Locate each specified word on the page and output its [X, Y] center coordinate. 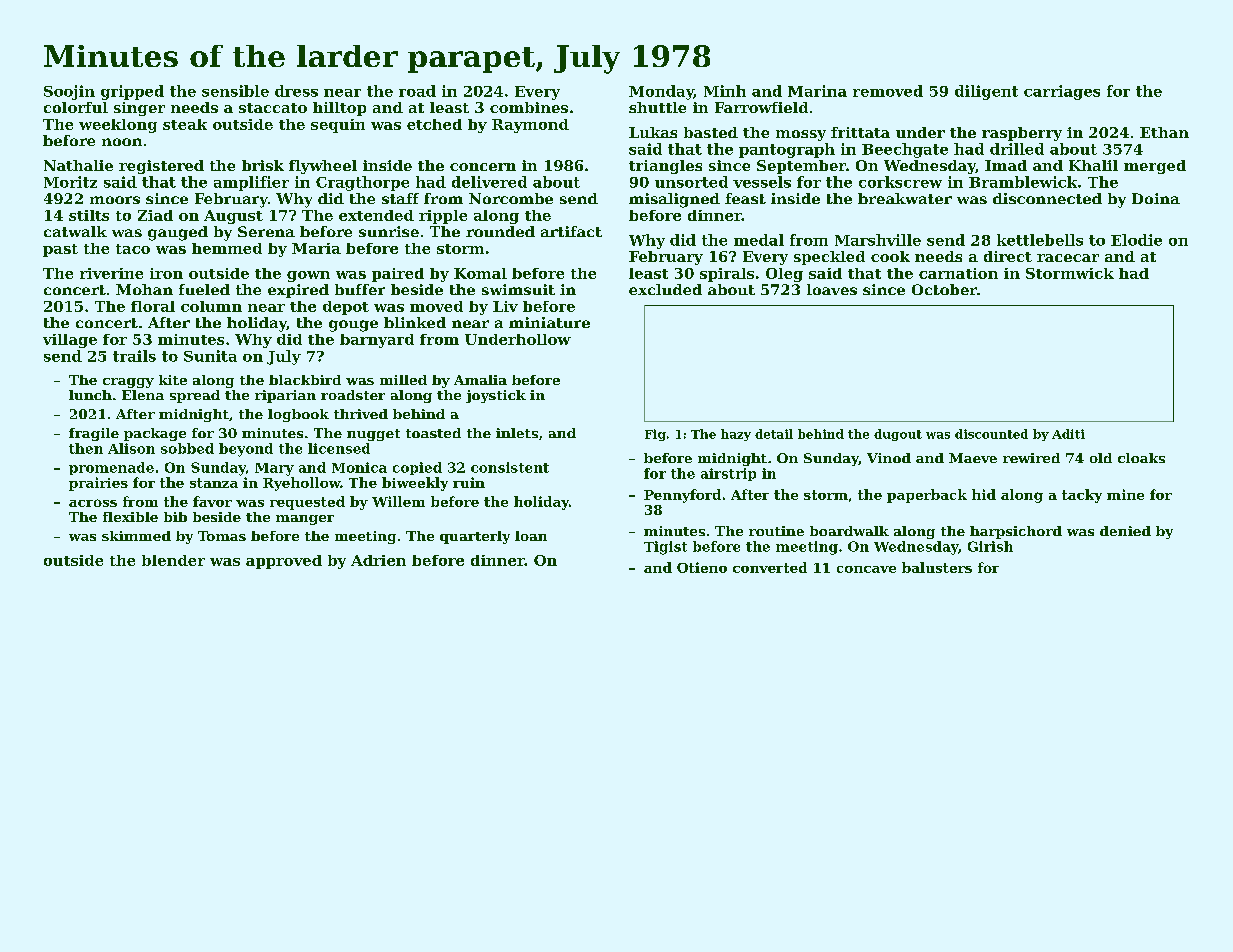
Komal [480, 273]
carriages [1062, 92]
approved [284, 562]
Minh [725, 91]
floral [153, 306]
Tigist [665, 548]
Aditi [1068, 434]
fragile [94, 434]
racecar [1068, 258]
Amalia [480, 380]
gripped [132, 92]
